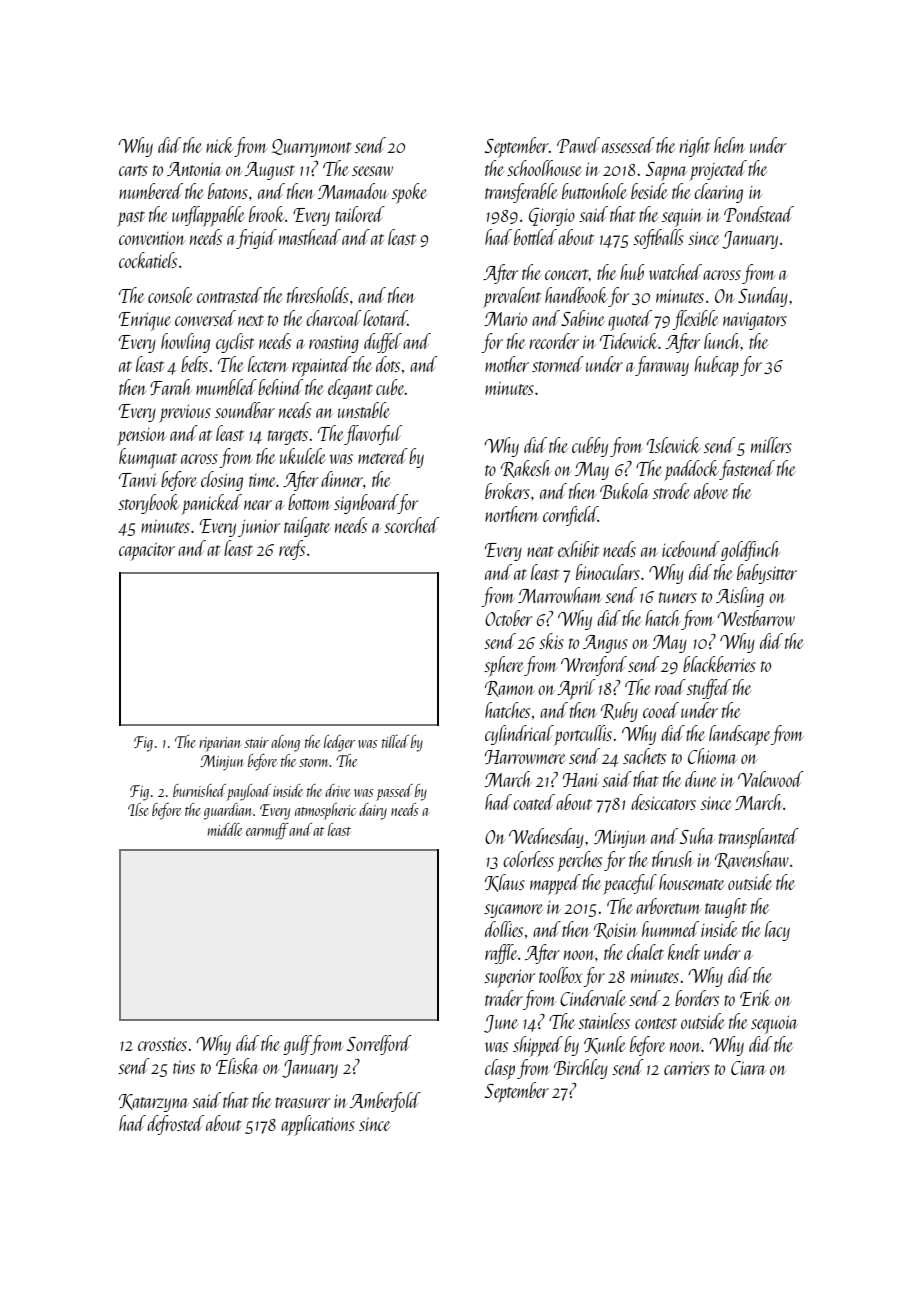  I want to click on closing, so click(222, 481).
